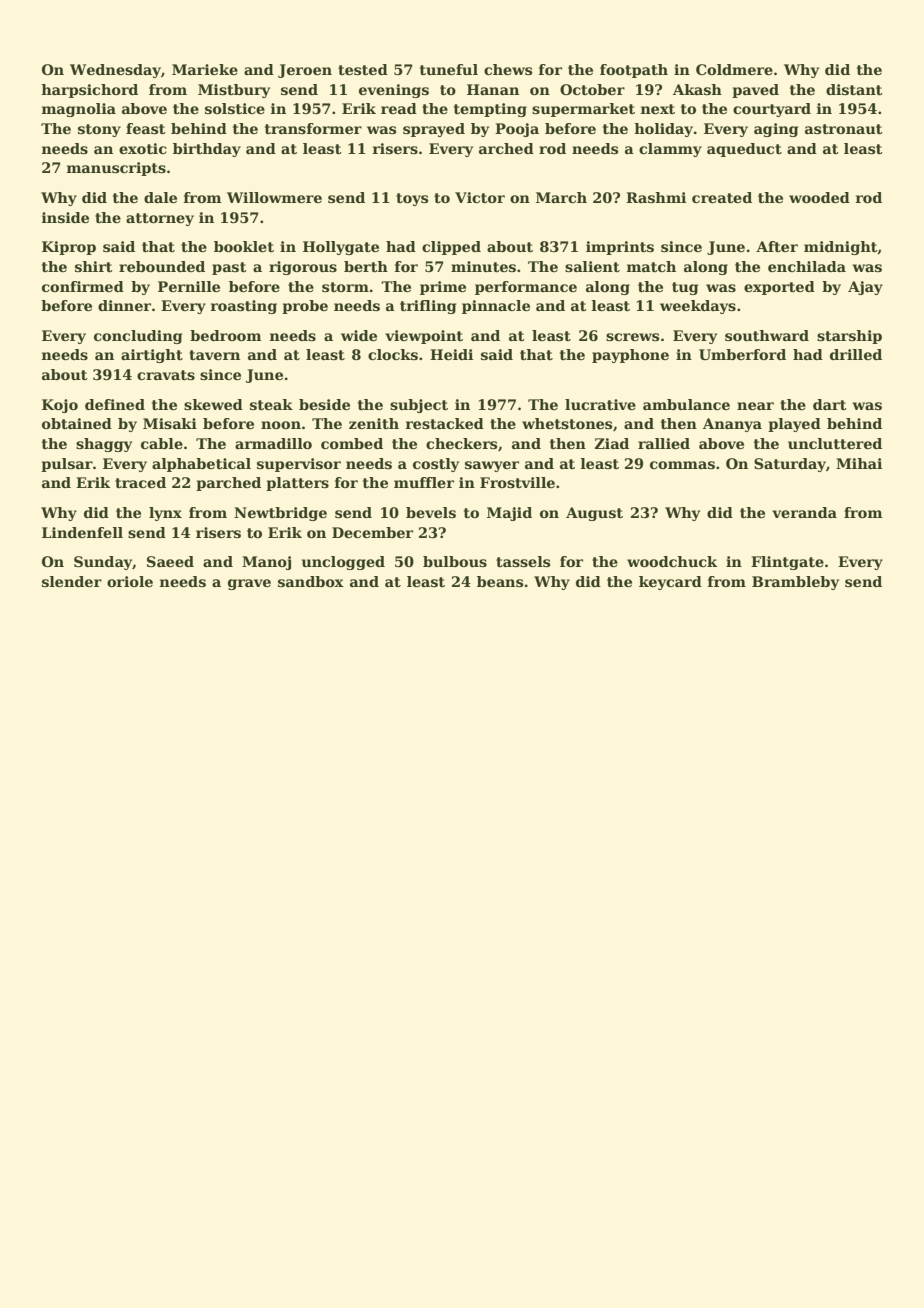 Image resolution: width=924 pixels, height=1308 pixels. Describe the element at coordinates (249, 584) in the screenshot. I see `grave` at that location.
